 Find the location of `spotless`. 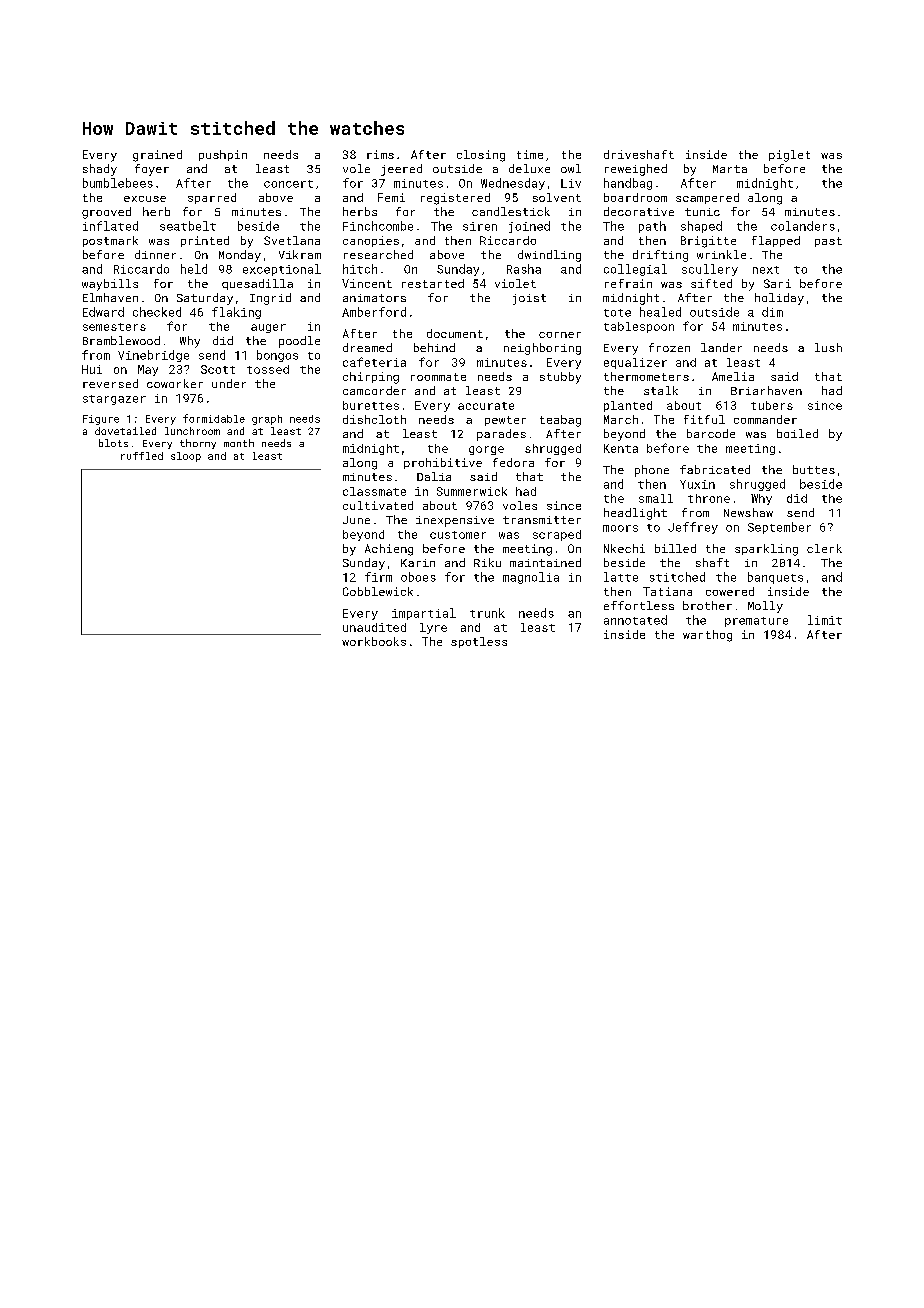

spotless is located at coordinates (479, 642).
